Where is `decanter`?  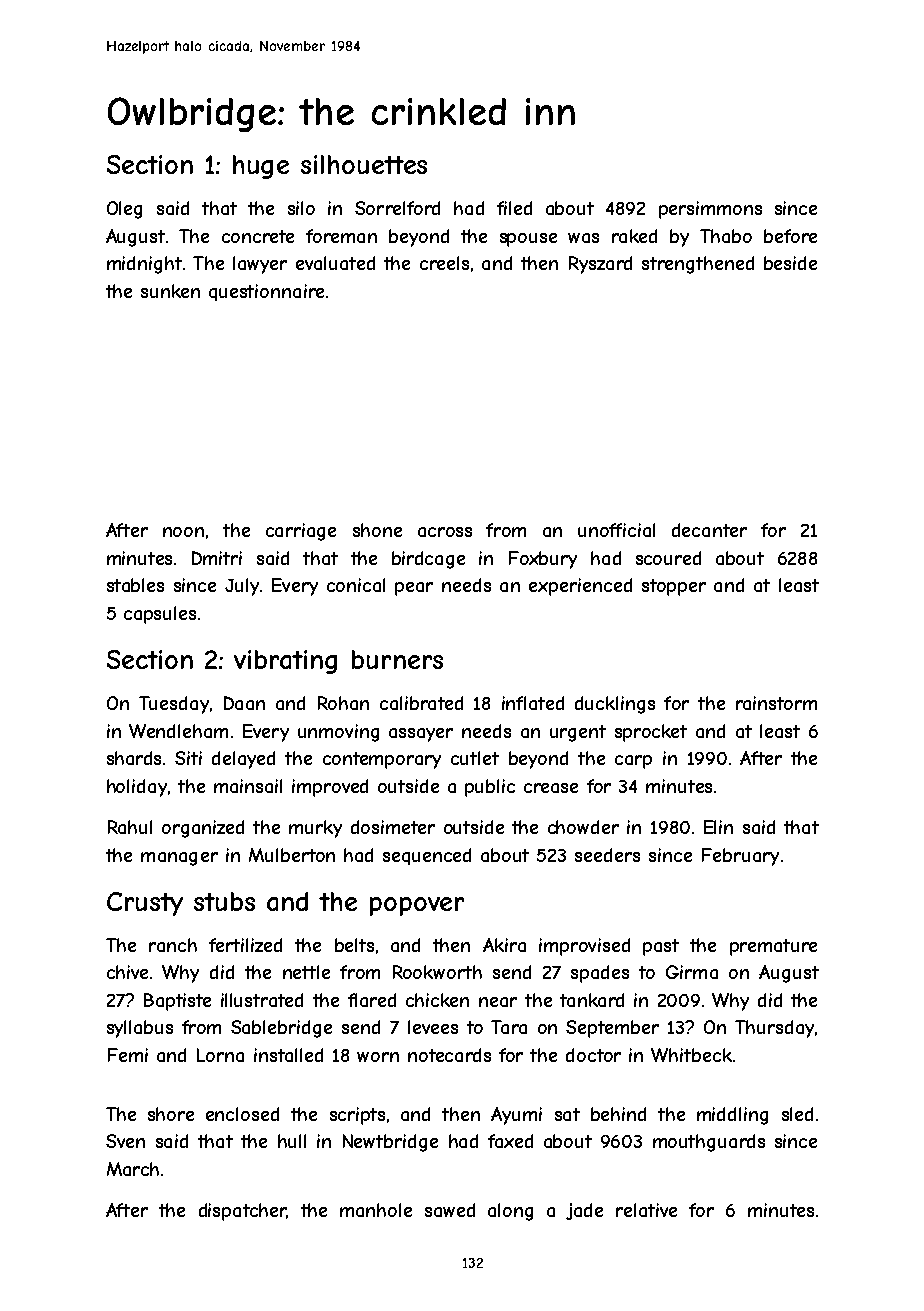 decanter is located at coordinates (709, 530).
